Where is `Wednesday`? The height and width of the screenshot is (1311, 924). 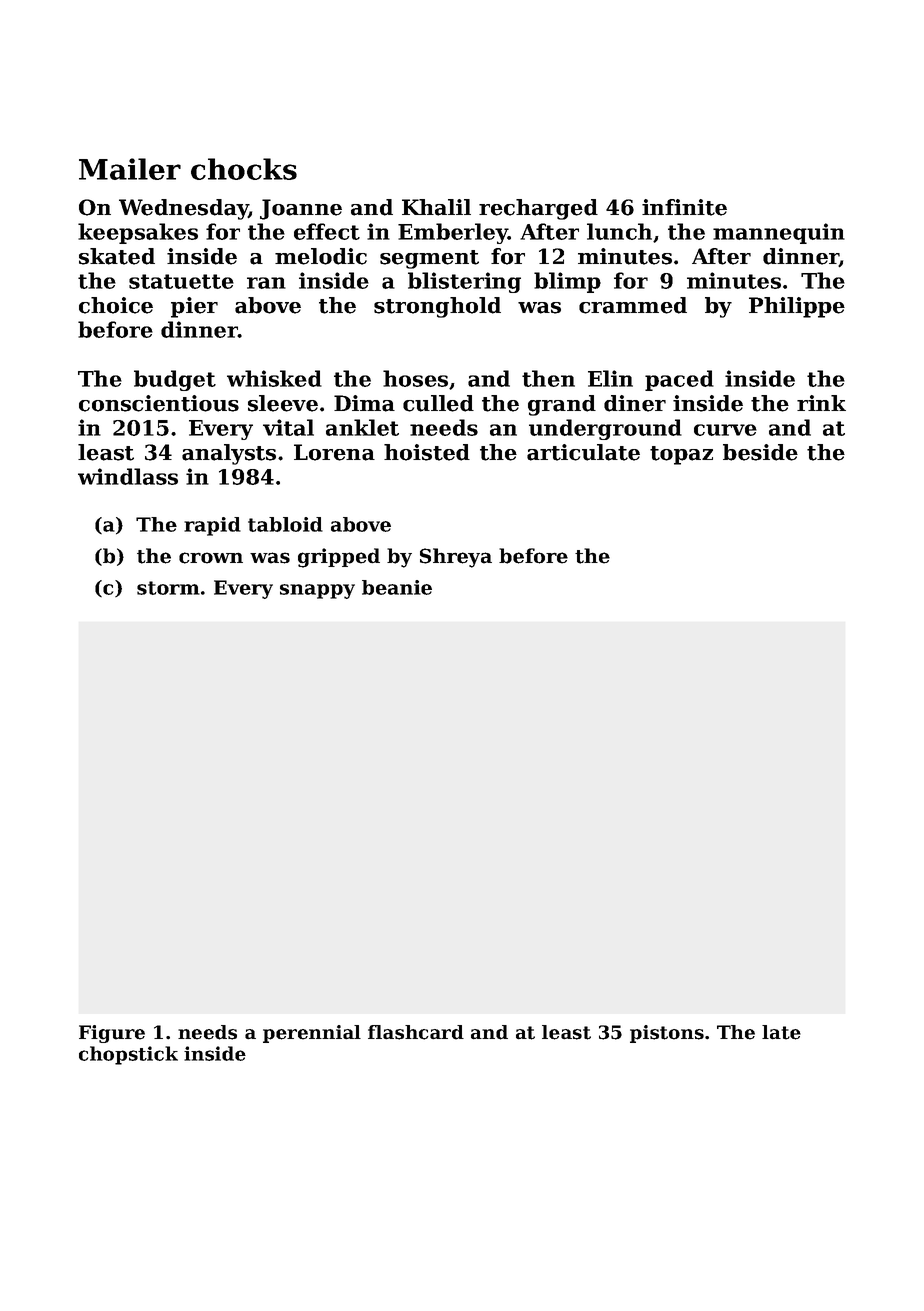 Wednesday is located at coordinates (184, 209).
